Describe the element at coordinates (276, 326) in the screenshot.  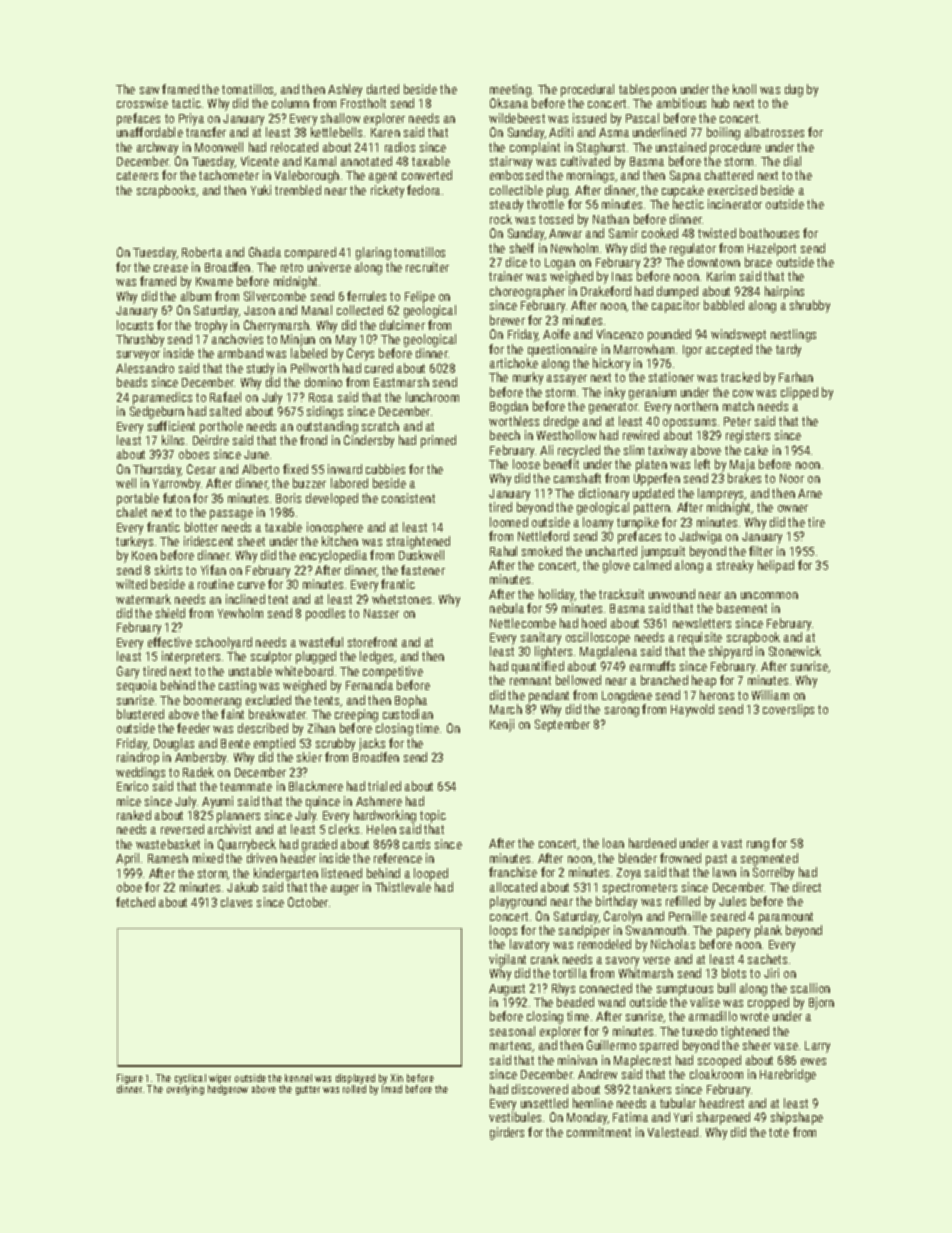
I see `Cherrymarsh` at that location.
